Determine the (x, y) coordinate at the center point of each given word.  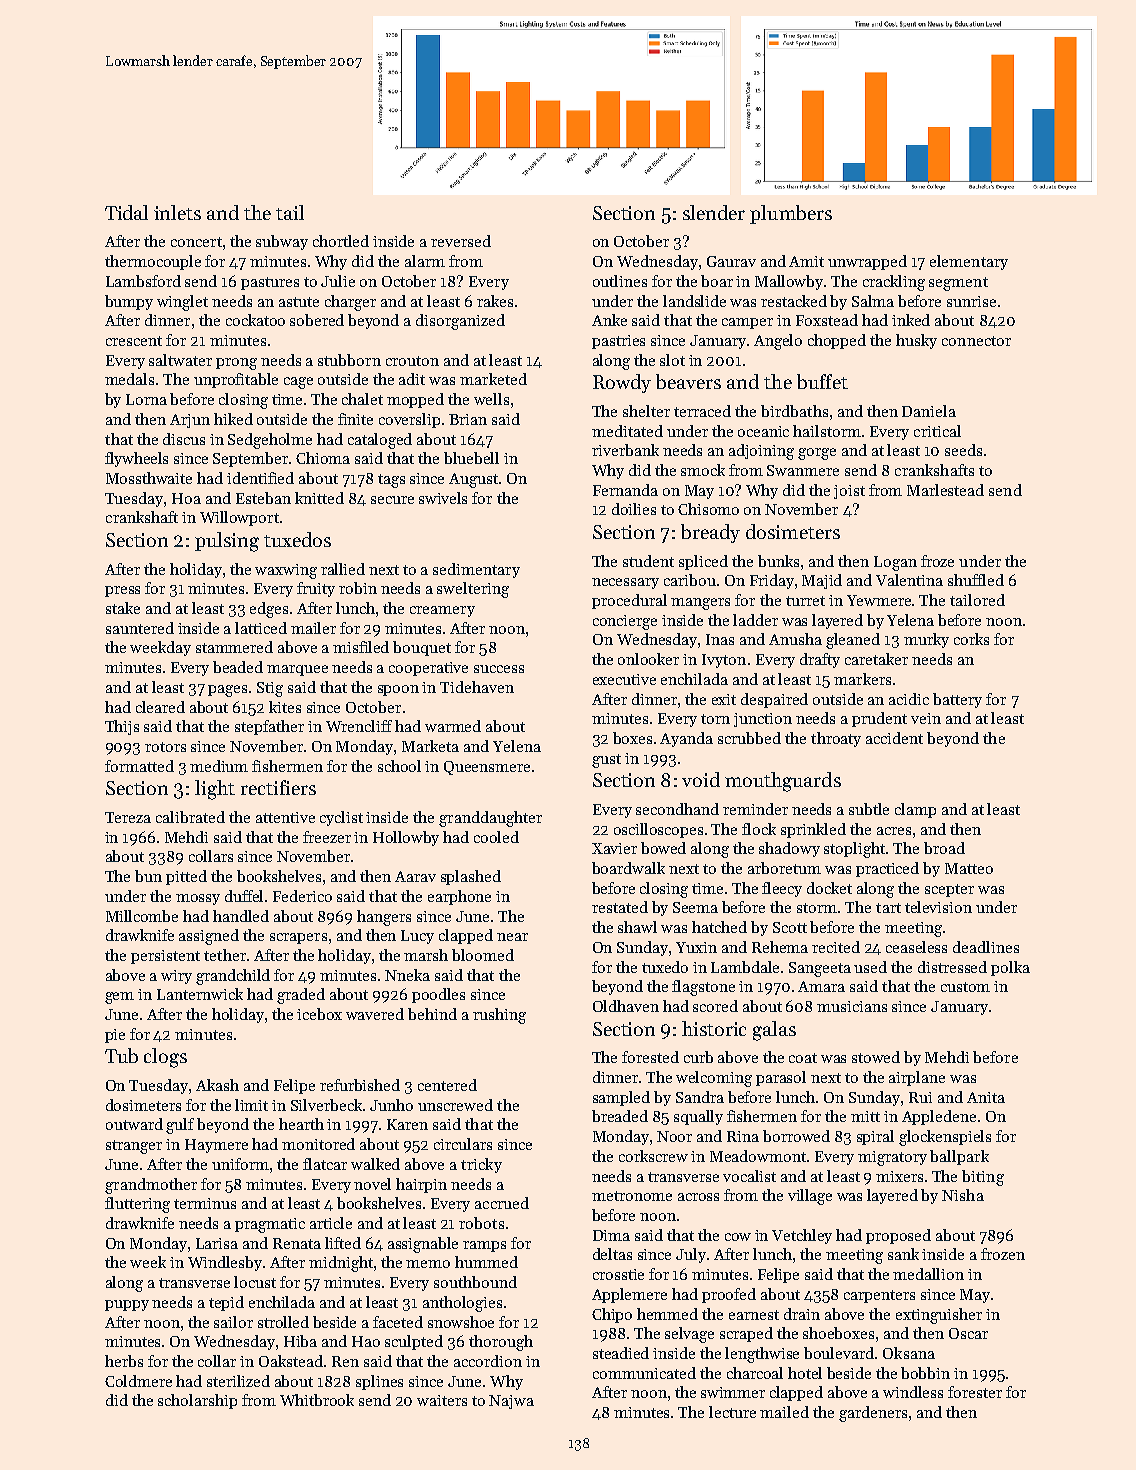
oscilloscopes (658, 830)
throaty (836, 739)
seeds (963, 450)
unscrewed (455, 1105)
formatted (139, 766)
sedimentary (476, 570)
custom (965, 987)
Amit (806, 261)
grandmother (151, 1186)
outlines (620, 281)
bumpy (129, 302)
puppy (127, 1305)
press (122, 591)
